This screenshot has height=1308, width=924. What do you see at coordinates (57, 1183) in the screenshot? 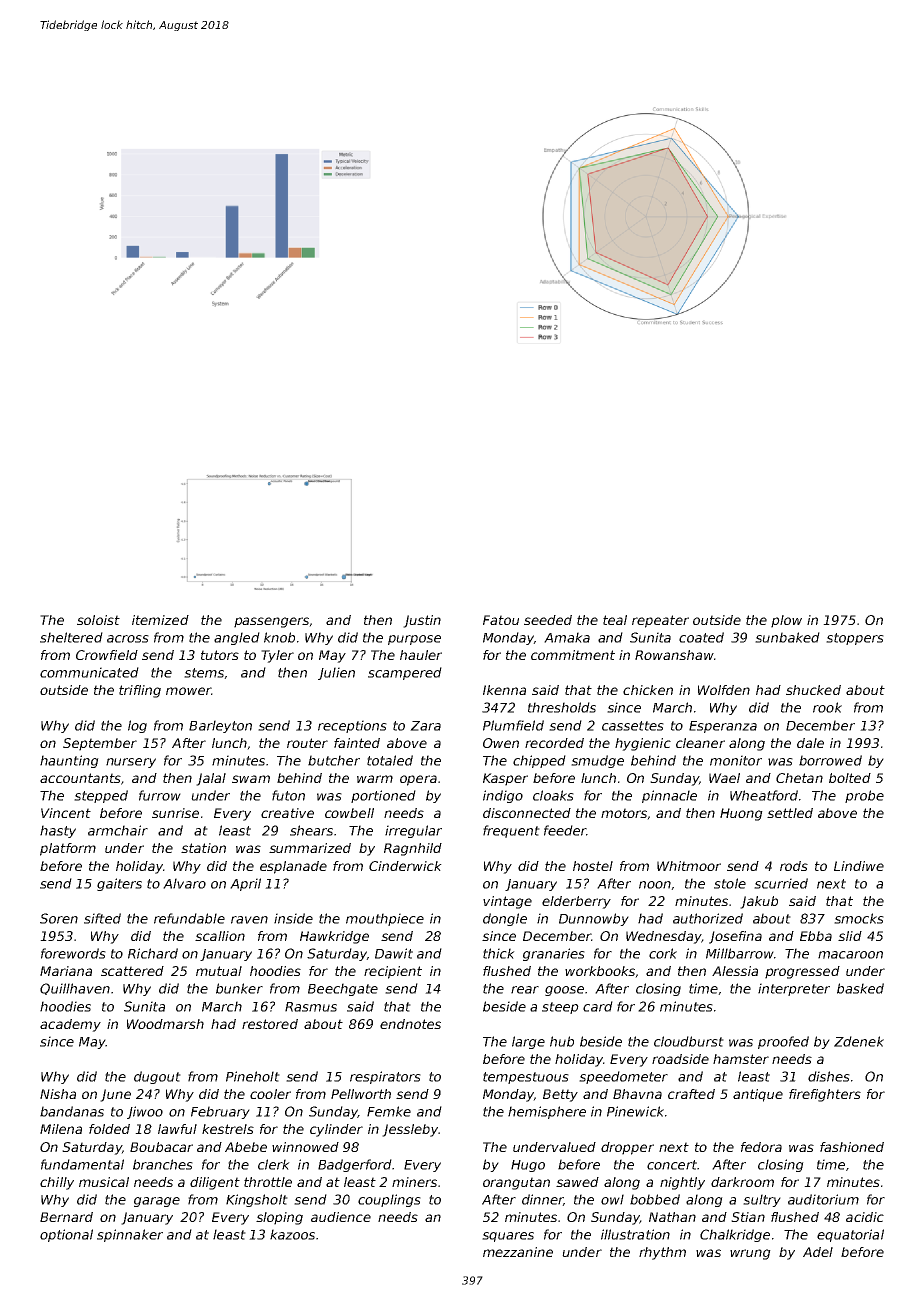
I see `chilly` at bounding box center [57, 1183].
